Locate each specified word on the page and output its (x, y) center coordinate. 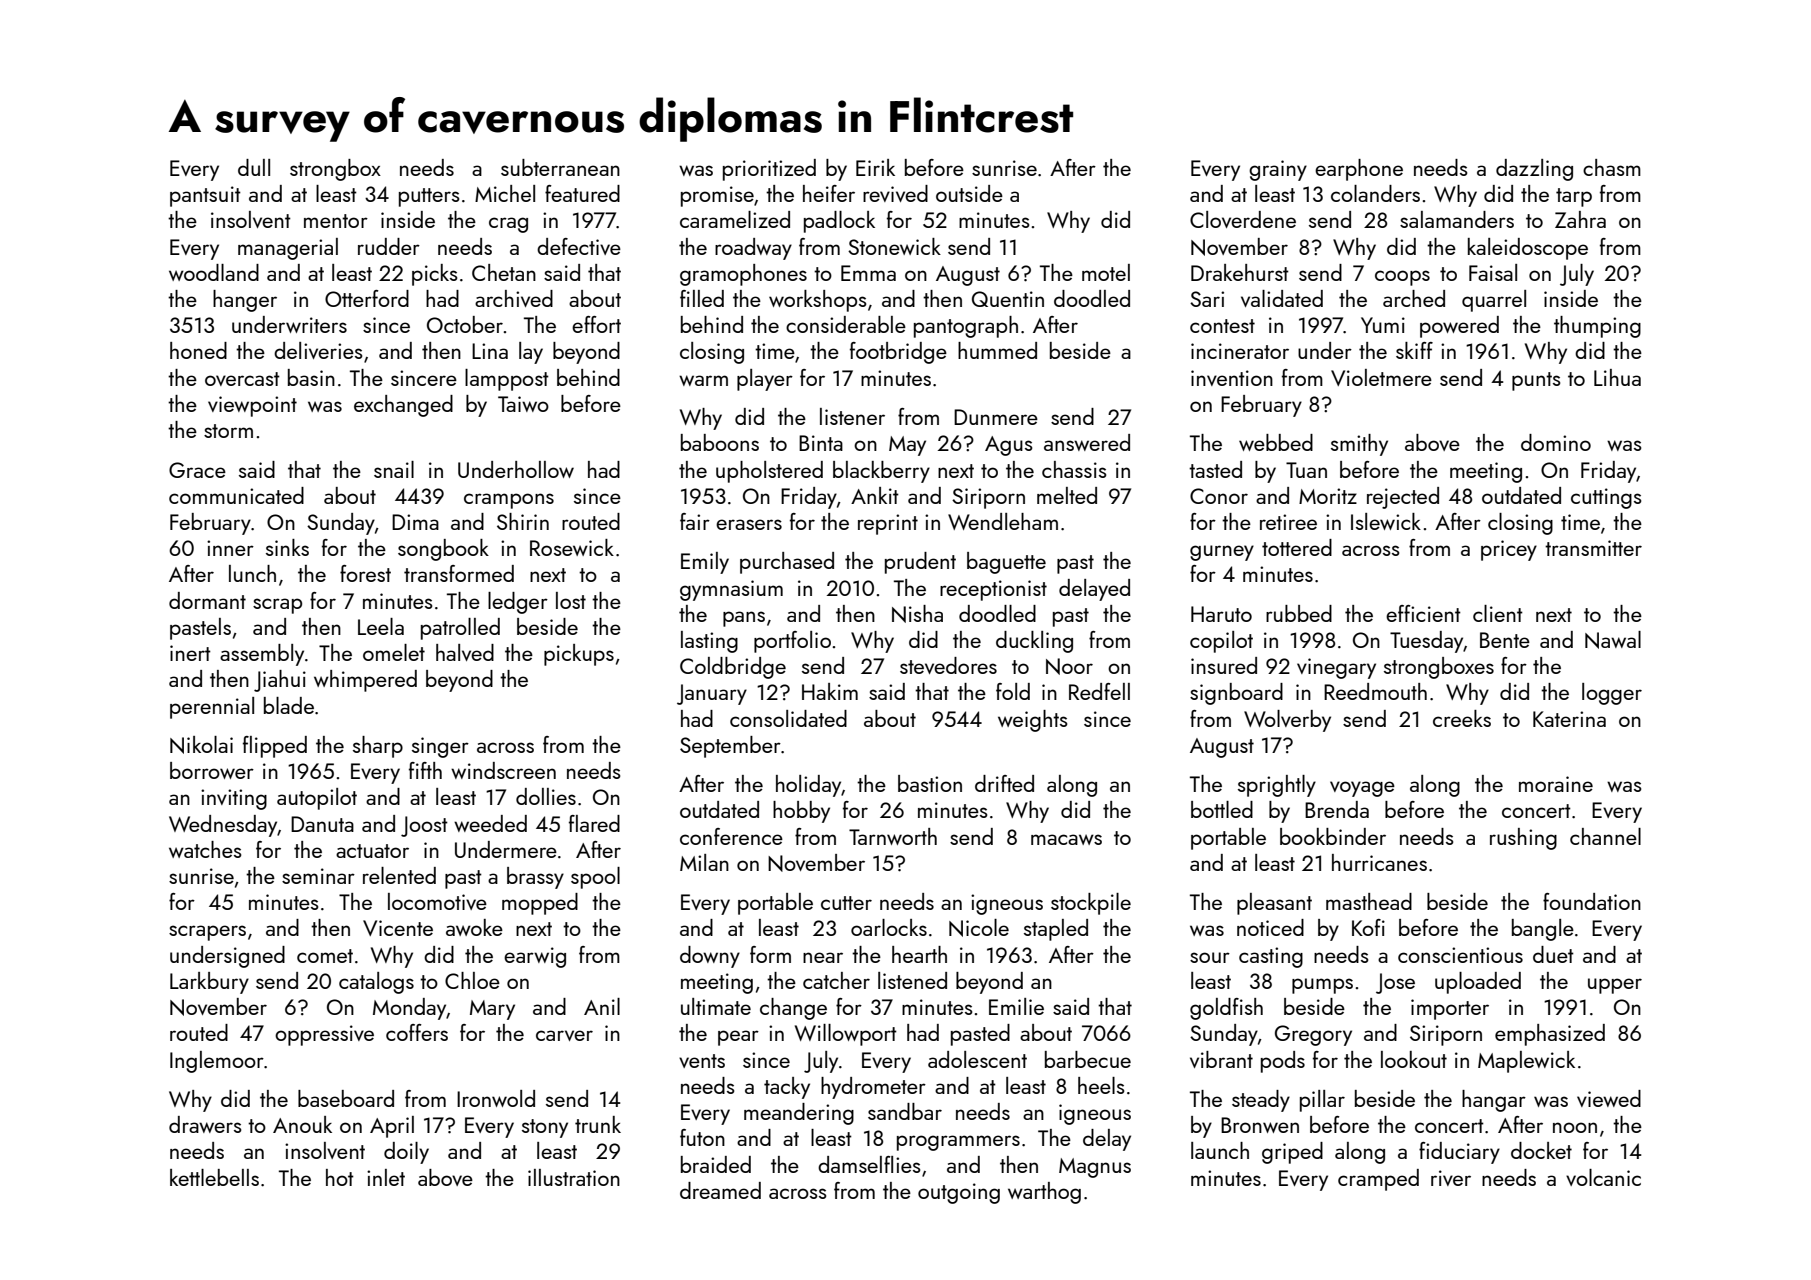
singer (440, 747)
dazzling (1534, 170)
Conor (1219, 496)
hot (340, 1177)
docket (1541, 1150)
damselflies (869, 1164)
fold (1013, 691)
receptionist (993, 590)
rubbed (1299, 613)
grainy (1278, 170)
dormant (207, 600)
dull (254, 167)
